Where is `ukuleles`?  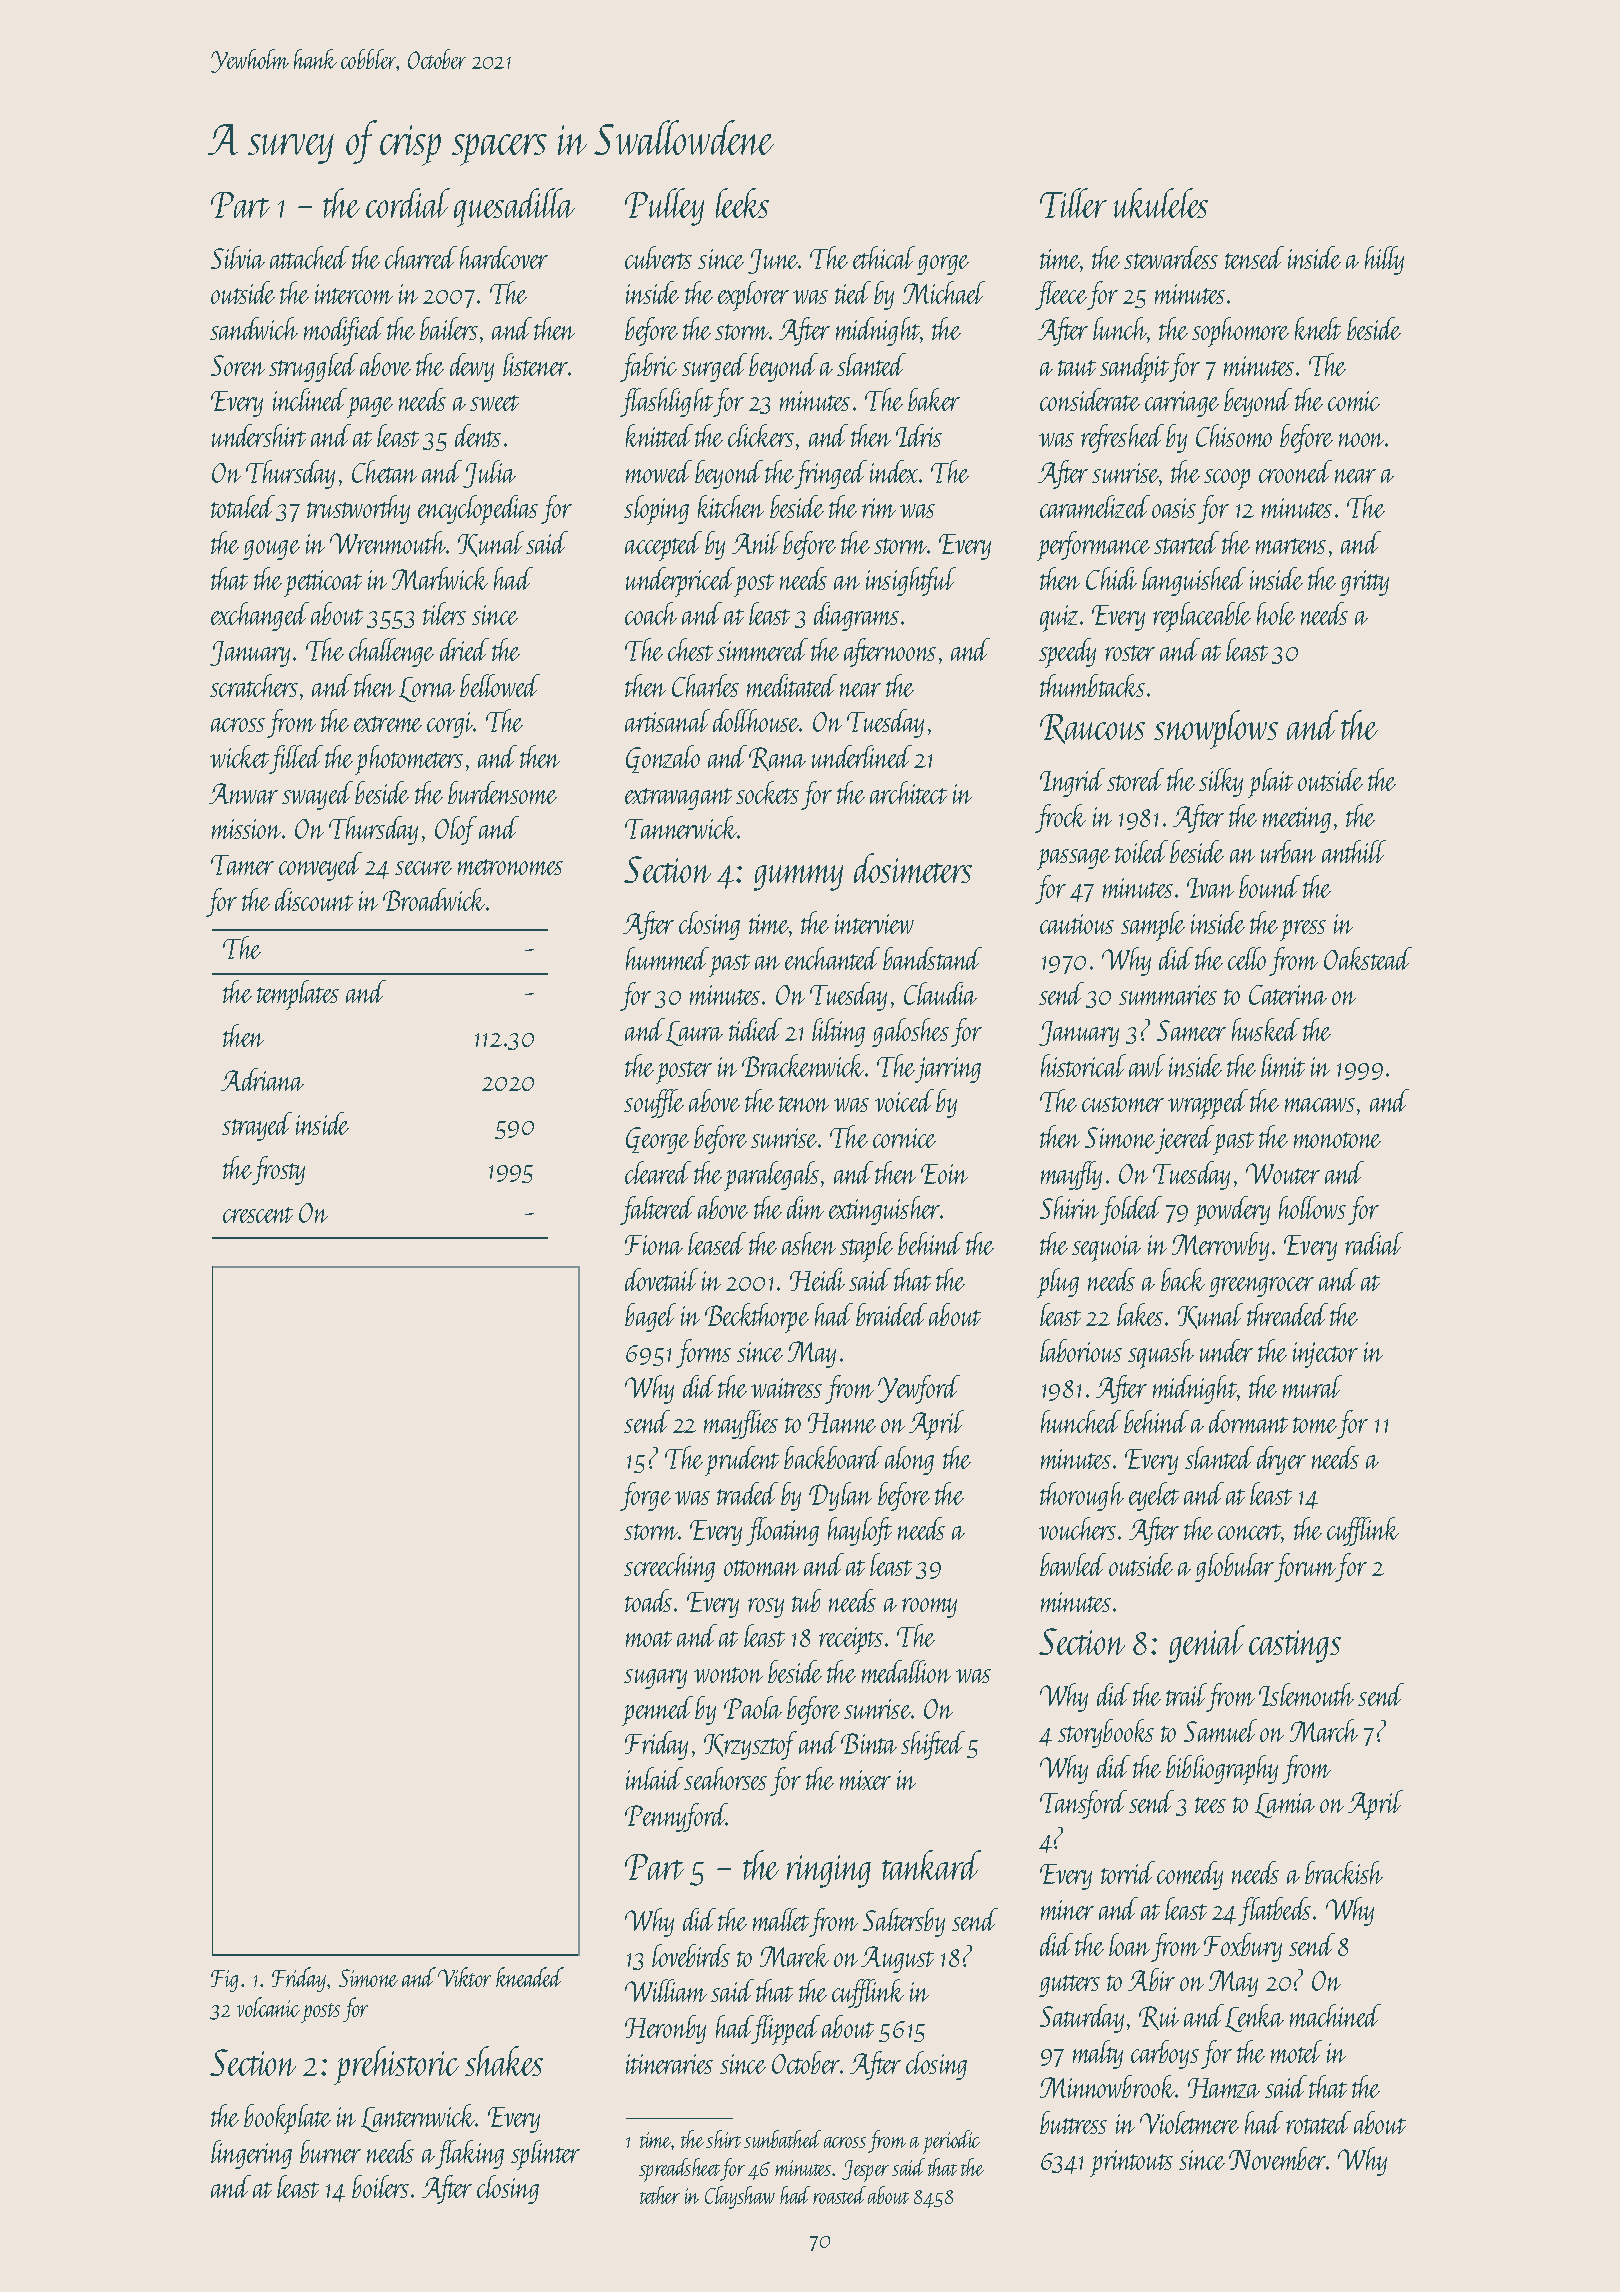
ukuleles is located at coordinates (1161, 203).
